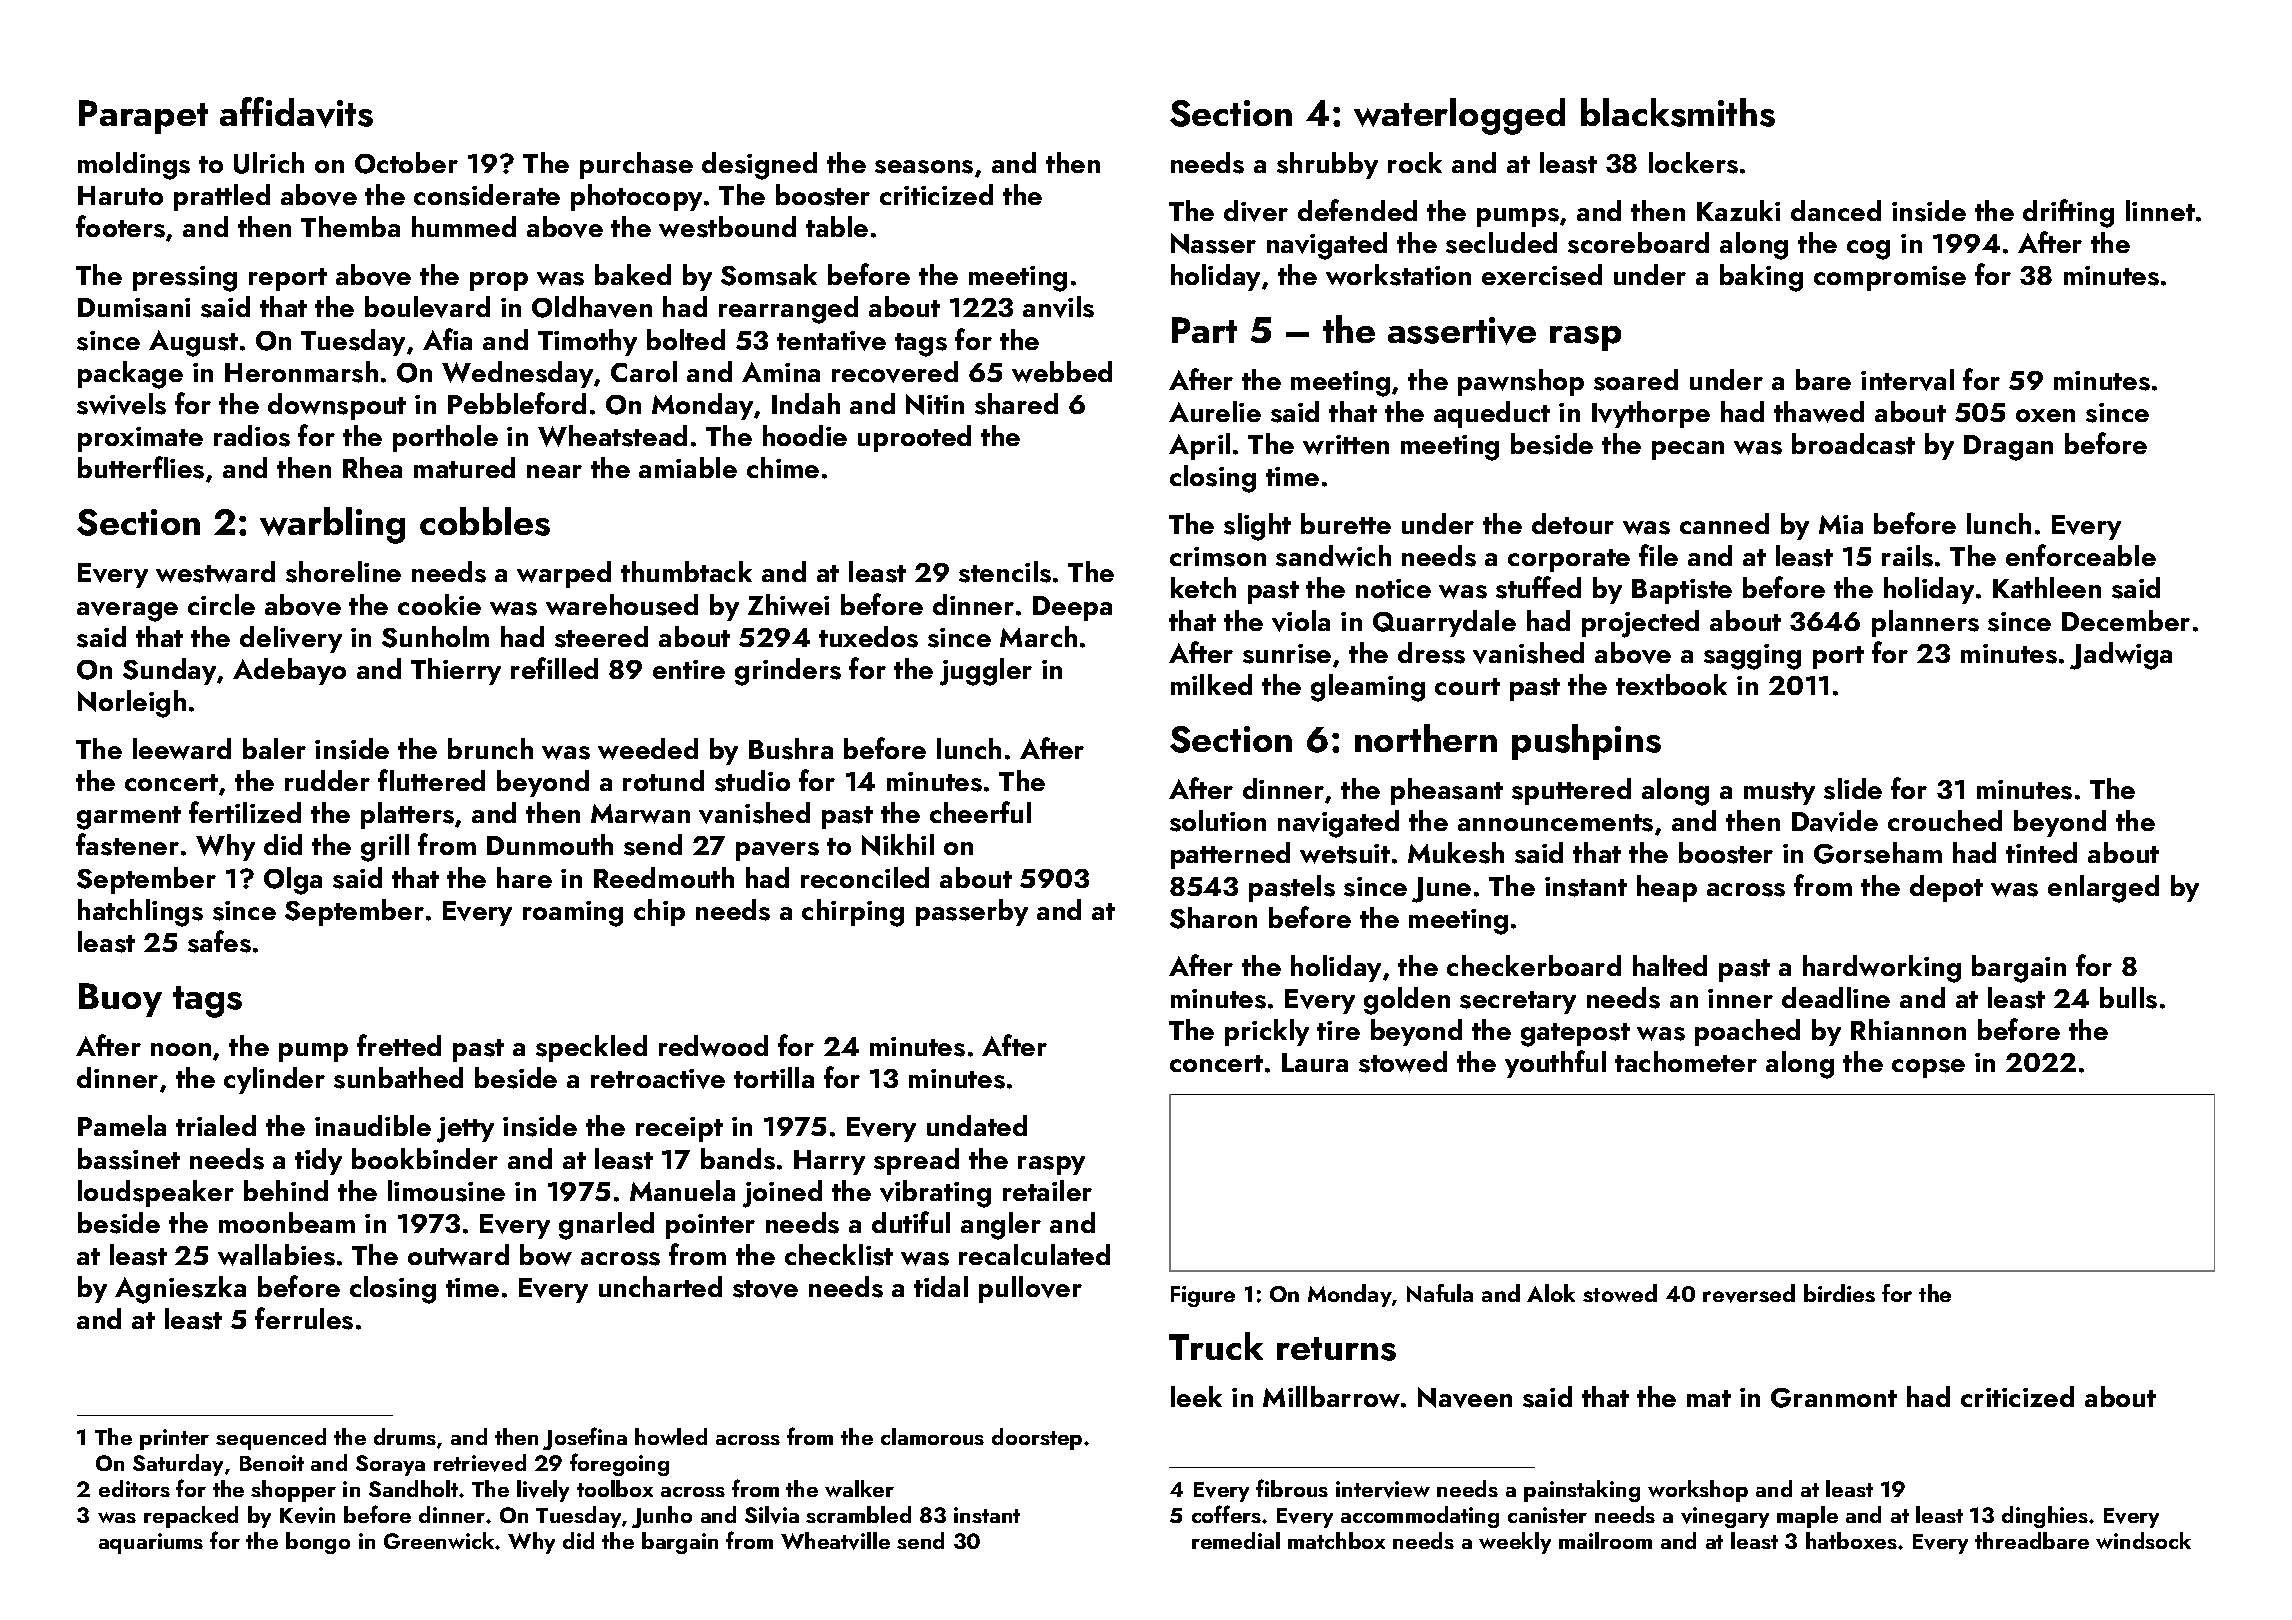 The image size is (2292, 1620). What do you see at coordinates (276, 1255) in the document?
I see `wallabies` at bounding box center [276, 1255].
